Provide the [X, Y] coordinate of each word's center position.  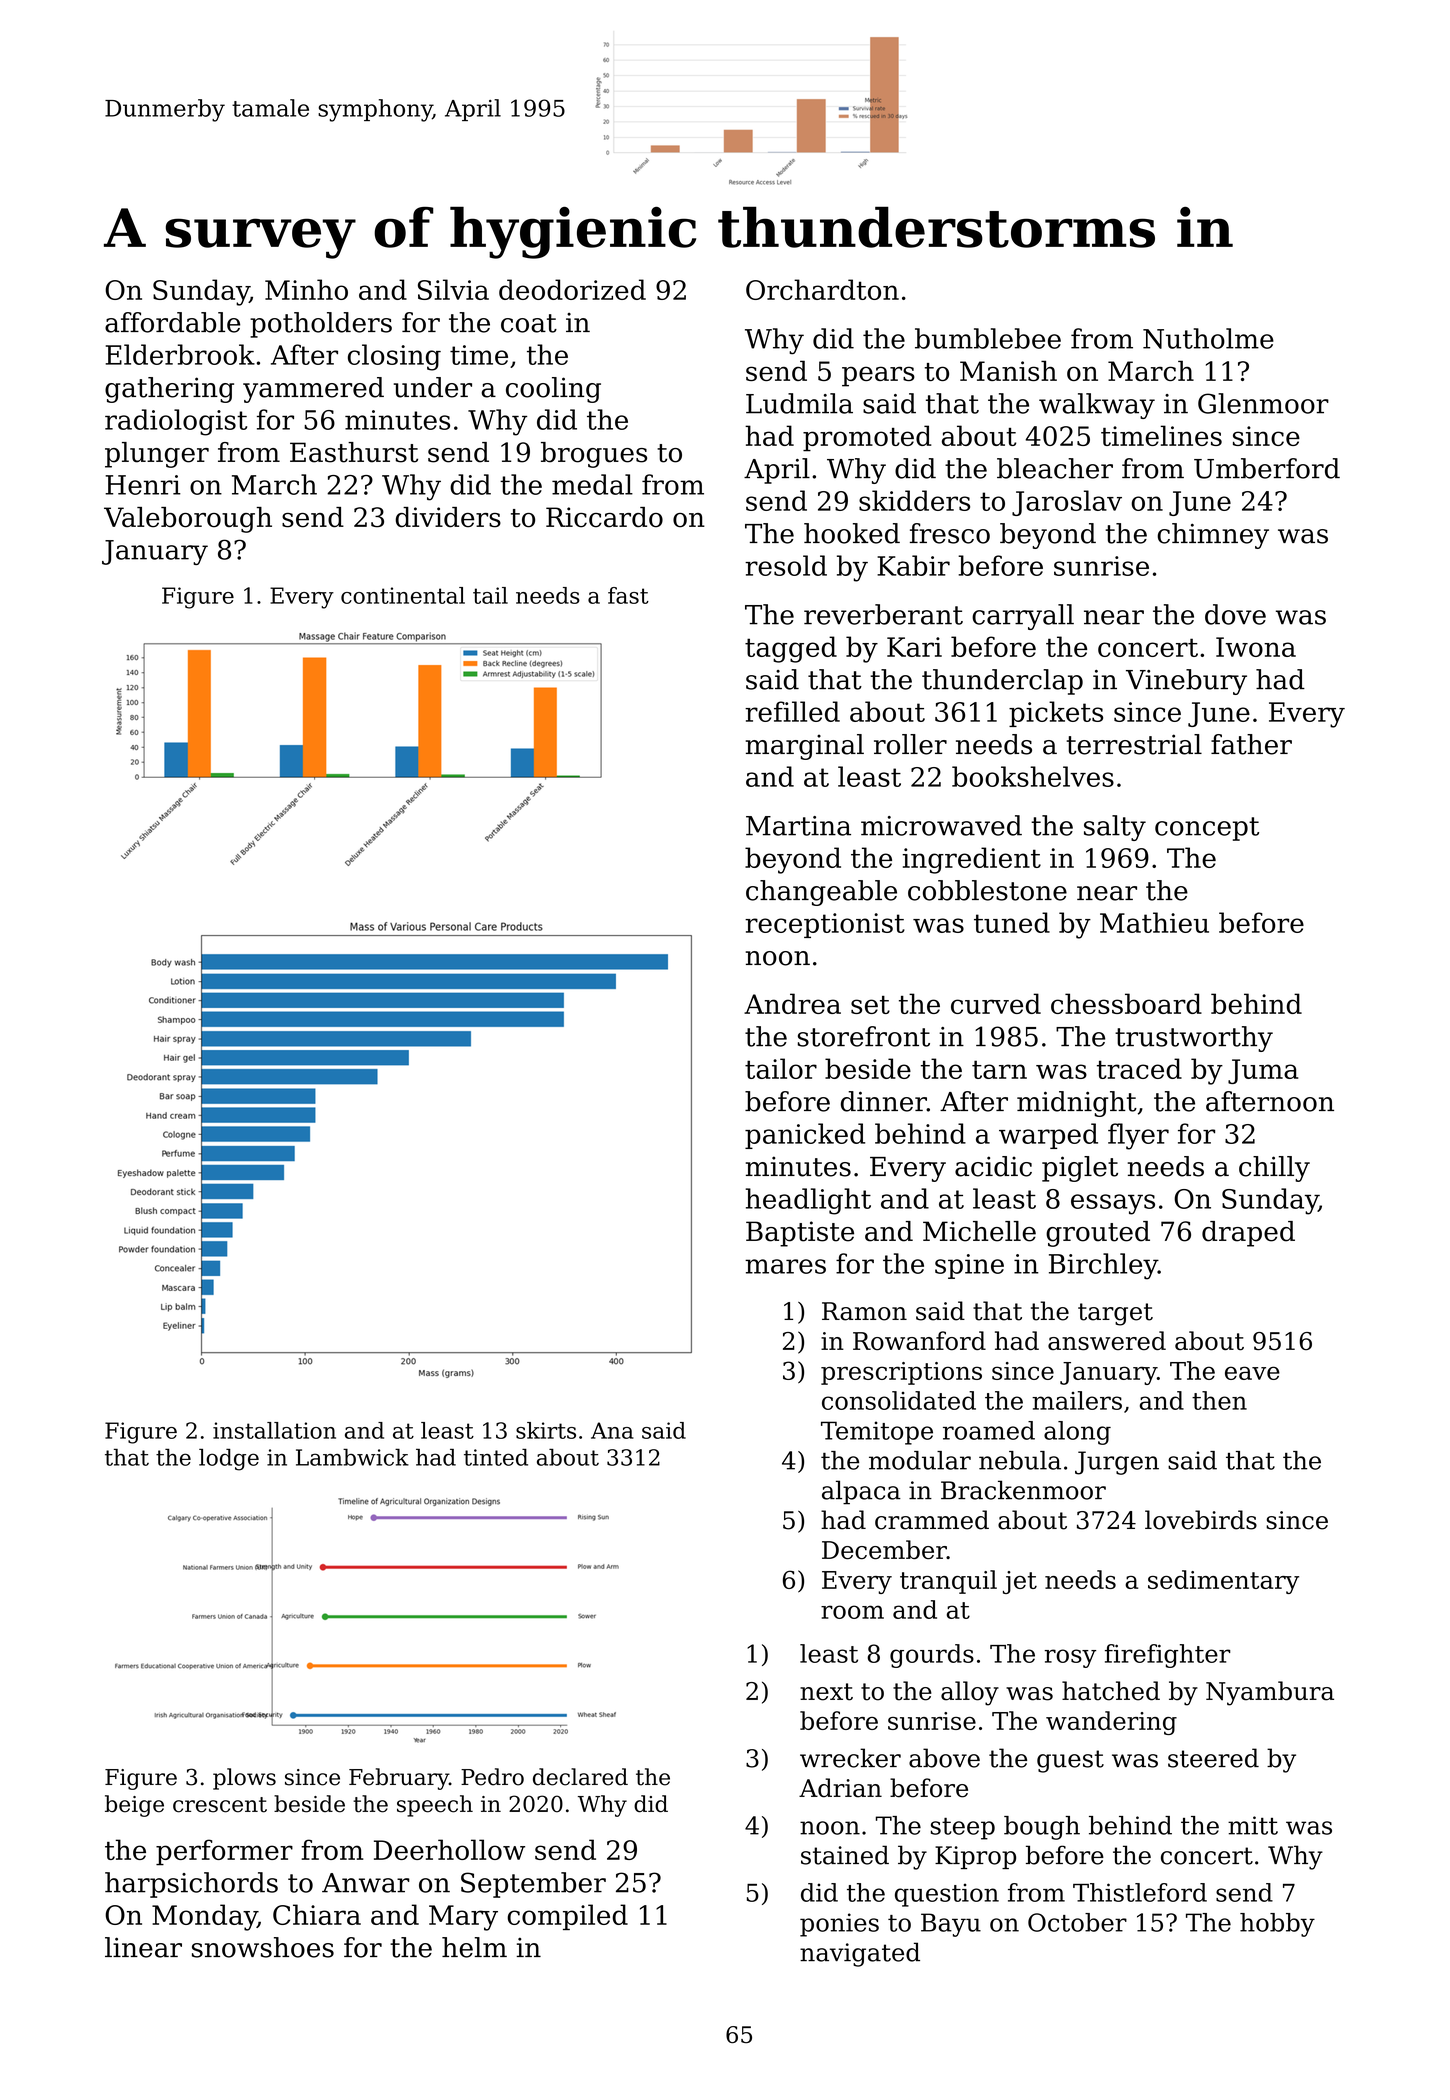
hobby [1277, 1925]
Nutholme [1208, 338]
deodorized [572, 289]
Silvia [453, 289]
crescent [220, 1805]
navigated [860, 1954]
